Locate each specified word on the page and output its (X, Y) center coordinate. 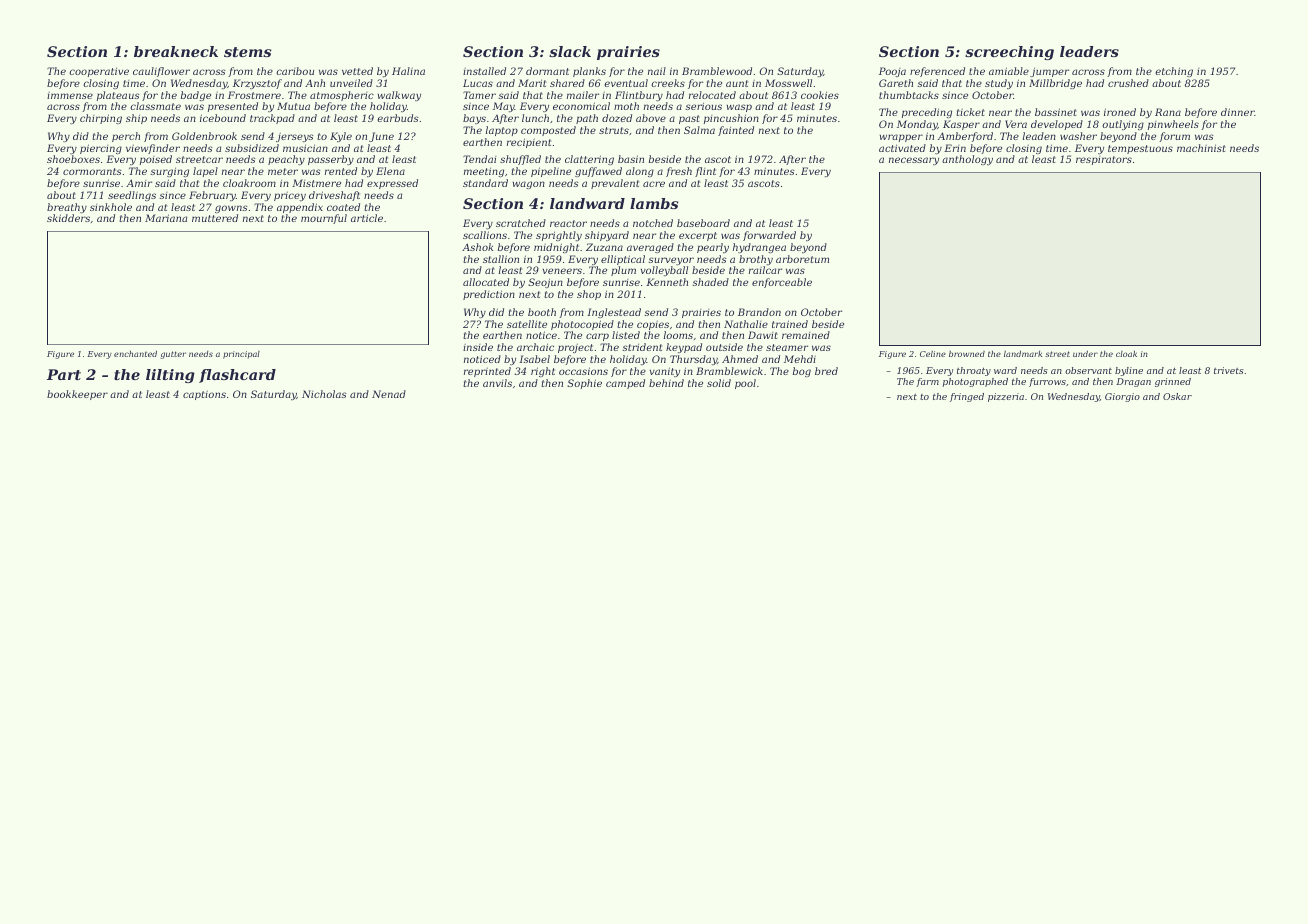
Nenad (389, 394)
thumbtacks (909, 95)
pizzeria (1006, 397)
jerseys (295, 137)
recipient (529, 143)
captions (204, 395)
